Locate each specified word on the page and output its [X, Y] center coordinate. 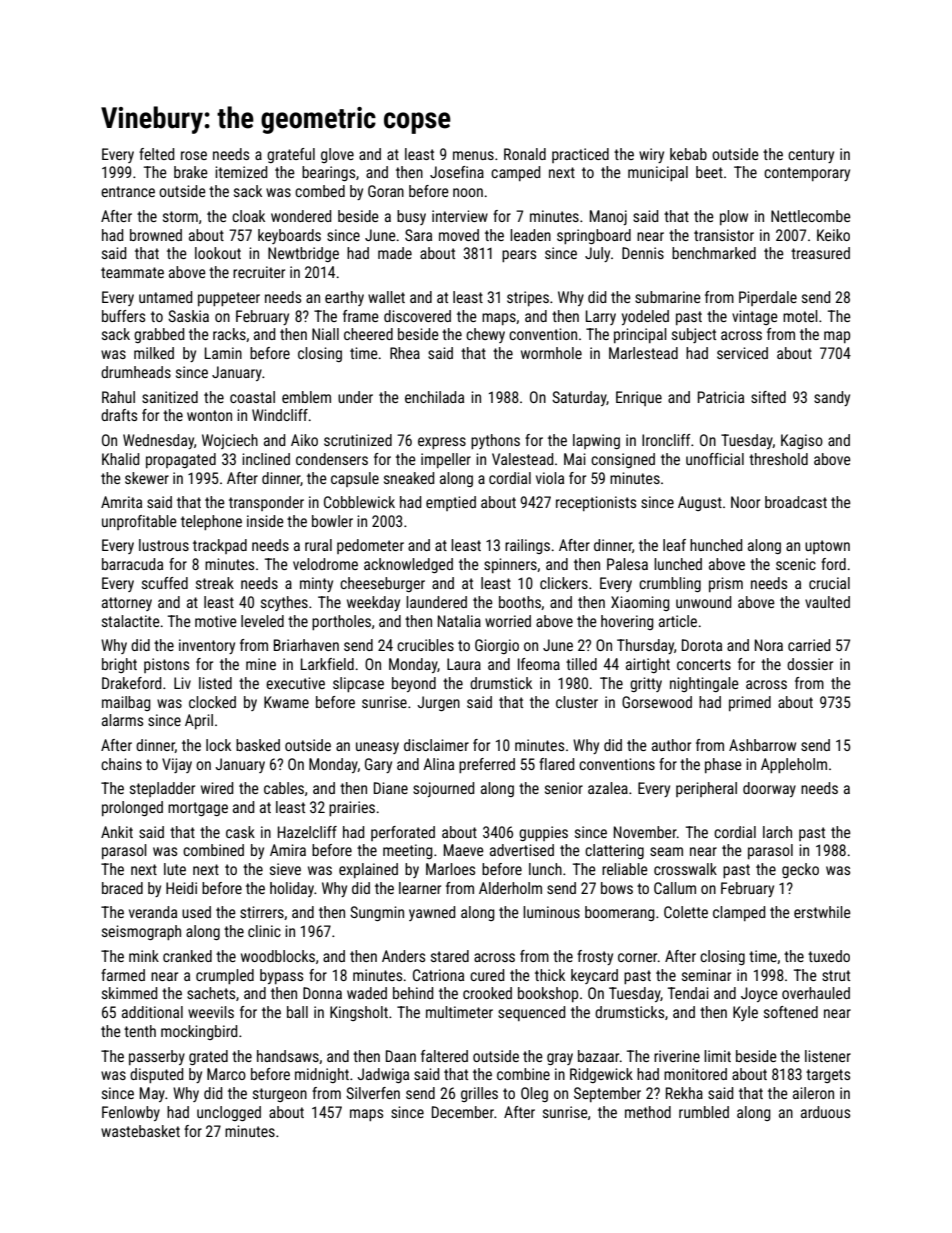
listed [215, 683]
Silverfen [373, 1093]
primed [750, 703]
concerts [704, 664]
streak [215, 583]
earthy [344, 298]
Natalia [459, 621]
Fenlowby [131, 1113]
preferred [487, 765]
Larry [601, 317]
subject [694, 335]
